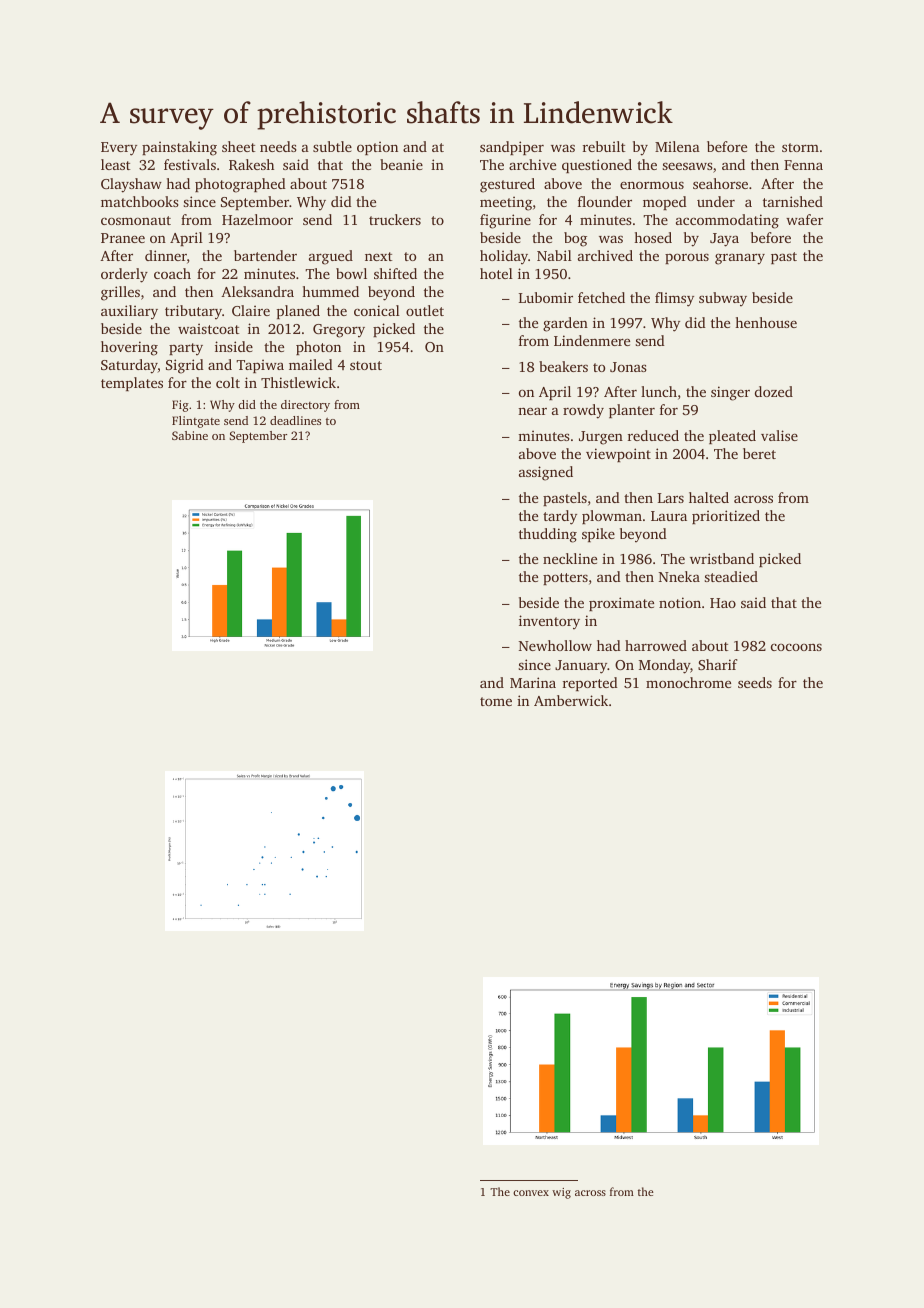 The image size is (924, 1308). Describe the element at coordinates (129, 348) in the screenshot. I see `hovering` at that location.
